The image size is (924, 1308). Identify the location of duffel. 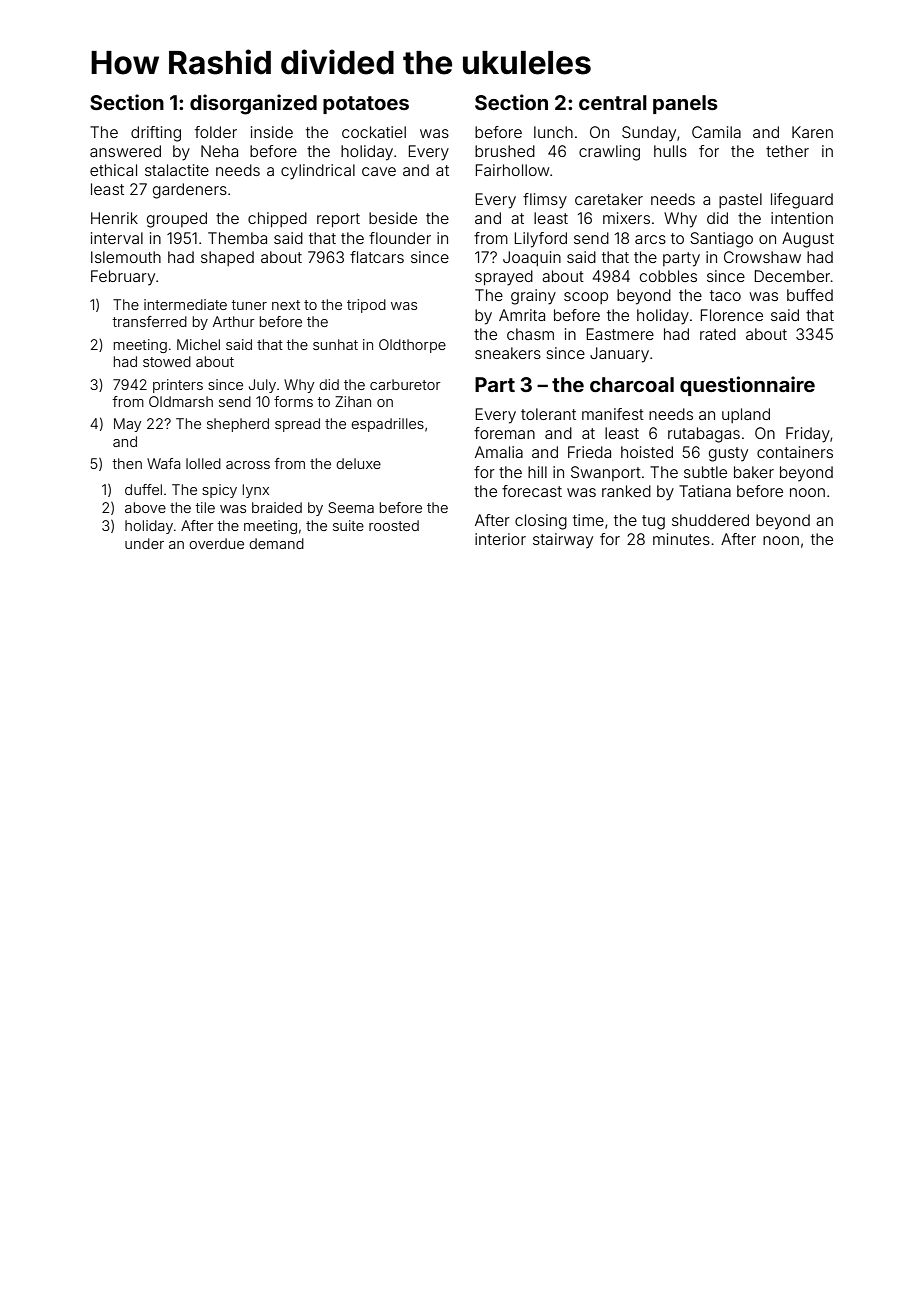
(143, 489).
